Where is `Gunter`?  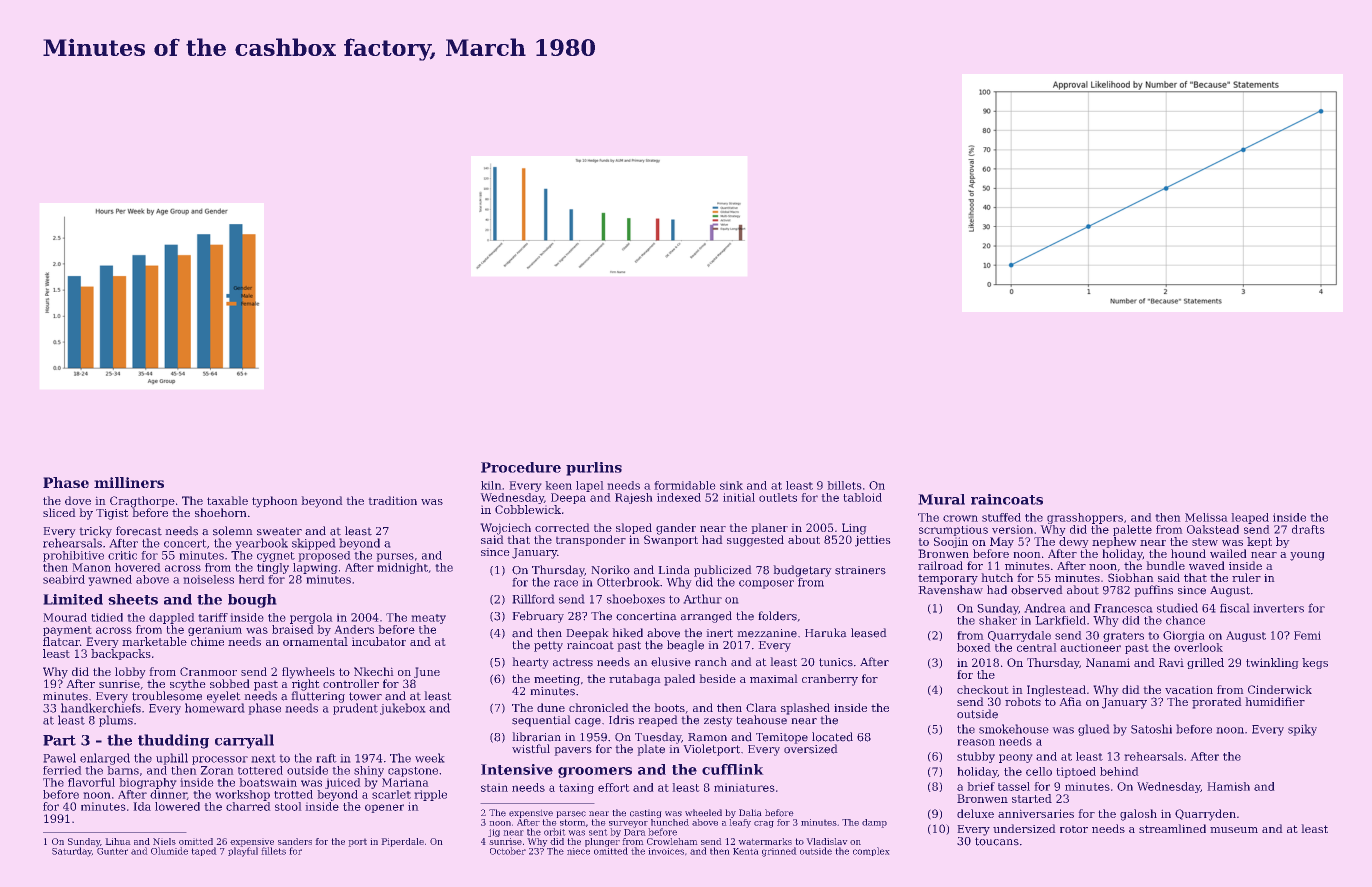 Gunter is located at coordinates (112, 851).
